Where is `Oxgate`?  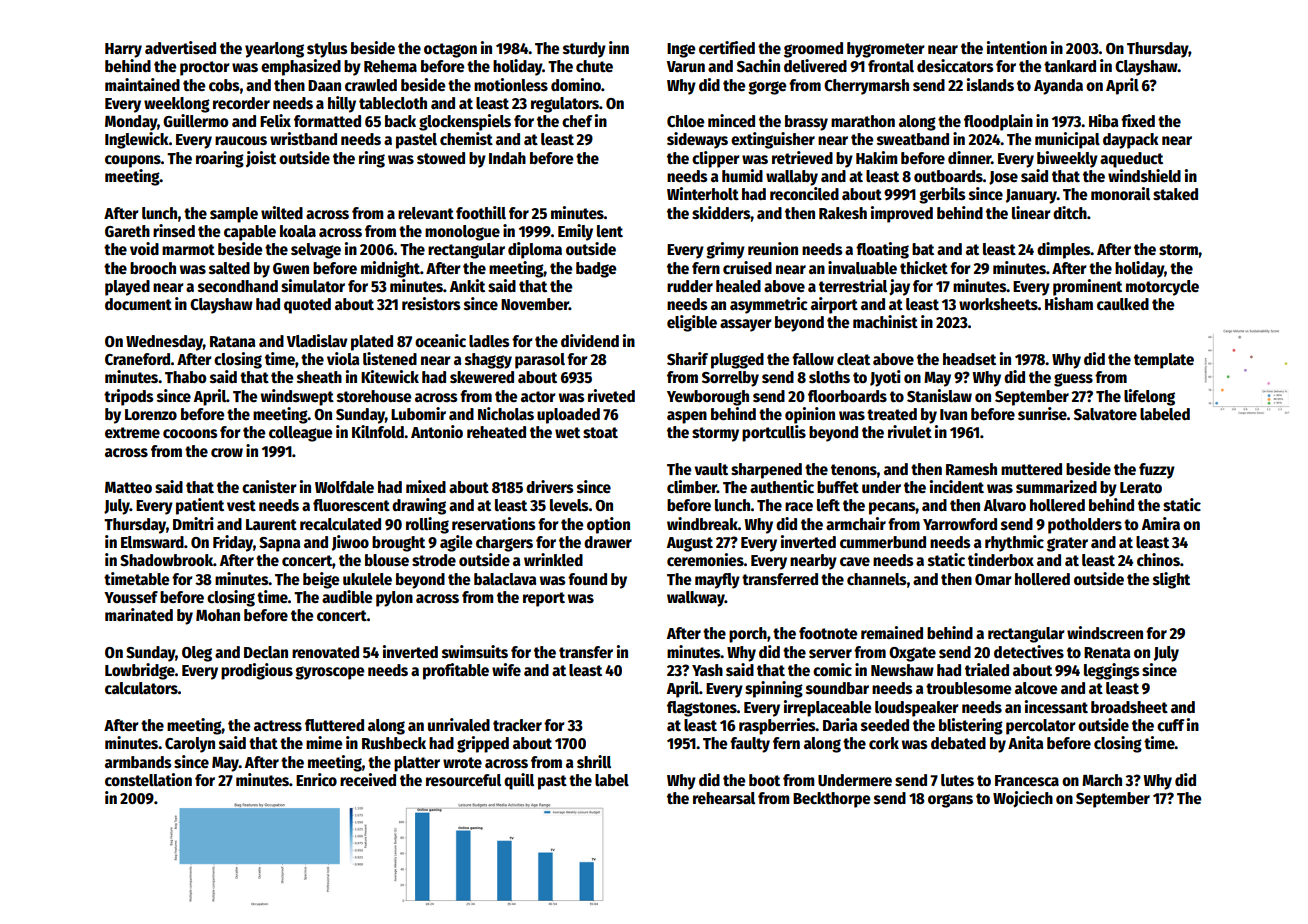
Oxgate is located at coordinates (912, 654).
